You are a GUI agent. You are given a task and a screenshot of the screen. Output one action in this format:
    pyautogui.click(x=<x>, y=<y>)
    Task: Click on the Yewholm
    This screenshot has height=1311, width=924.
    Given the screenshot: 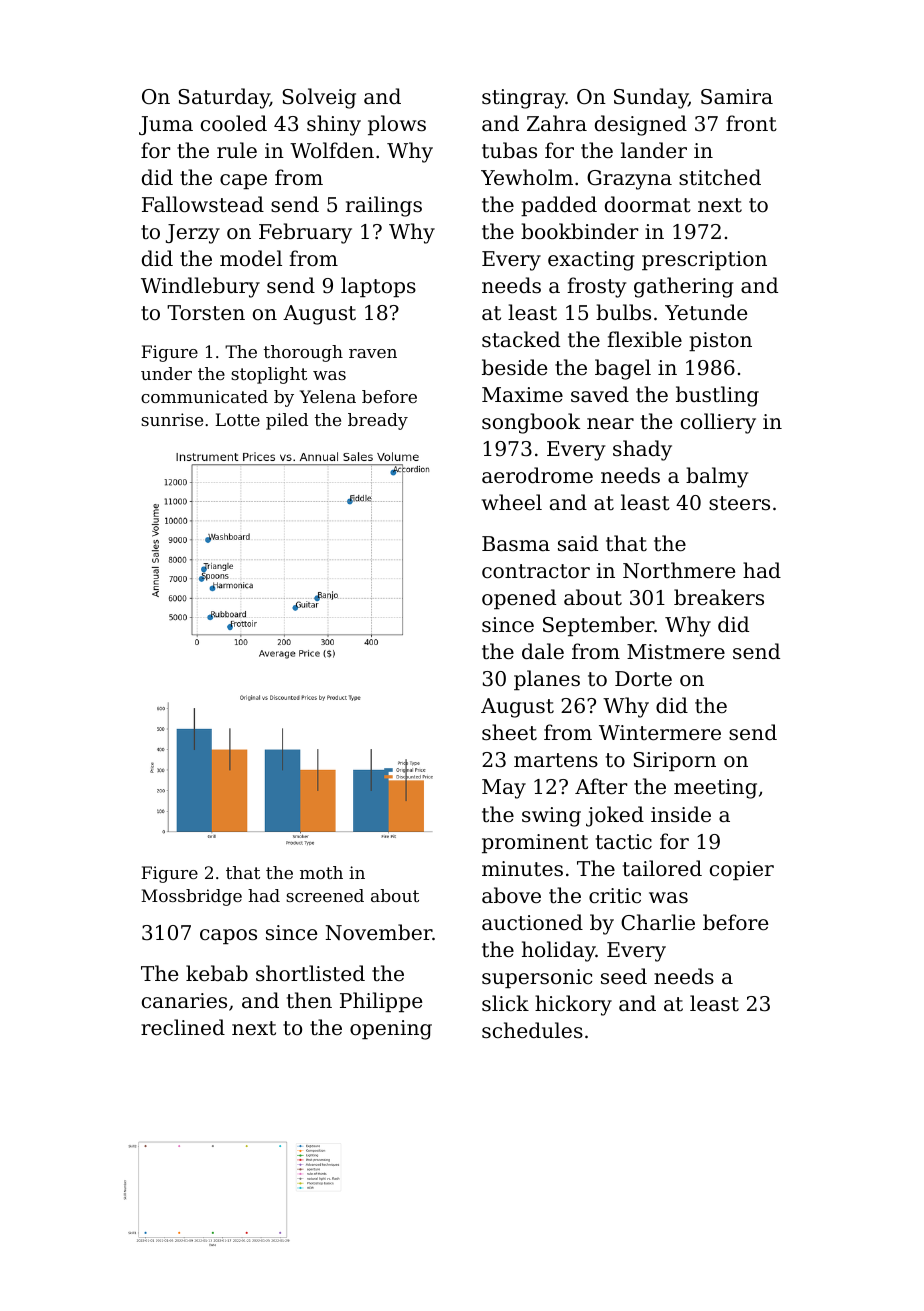 What is the action you would take?
    pyautogui.click(x=527, y=177)
